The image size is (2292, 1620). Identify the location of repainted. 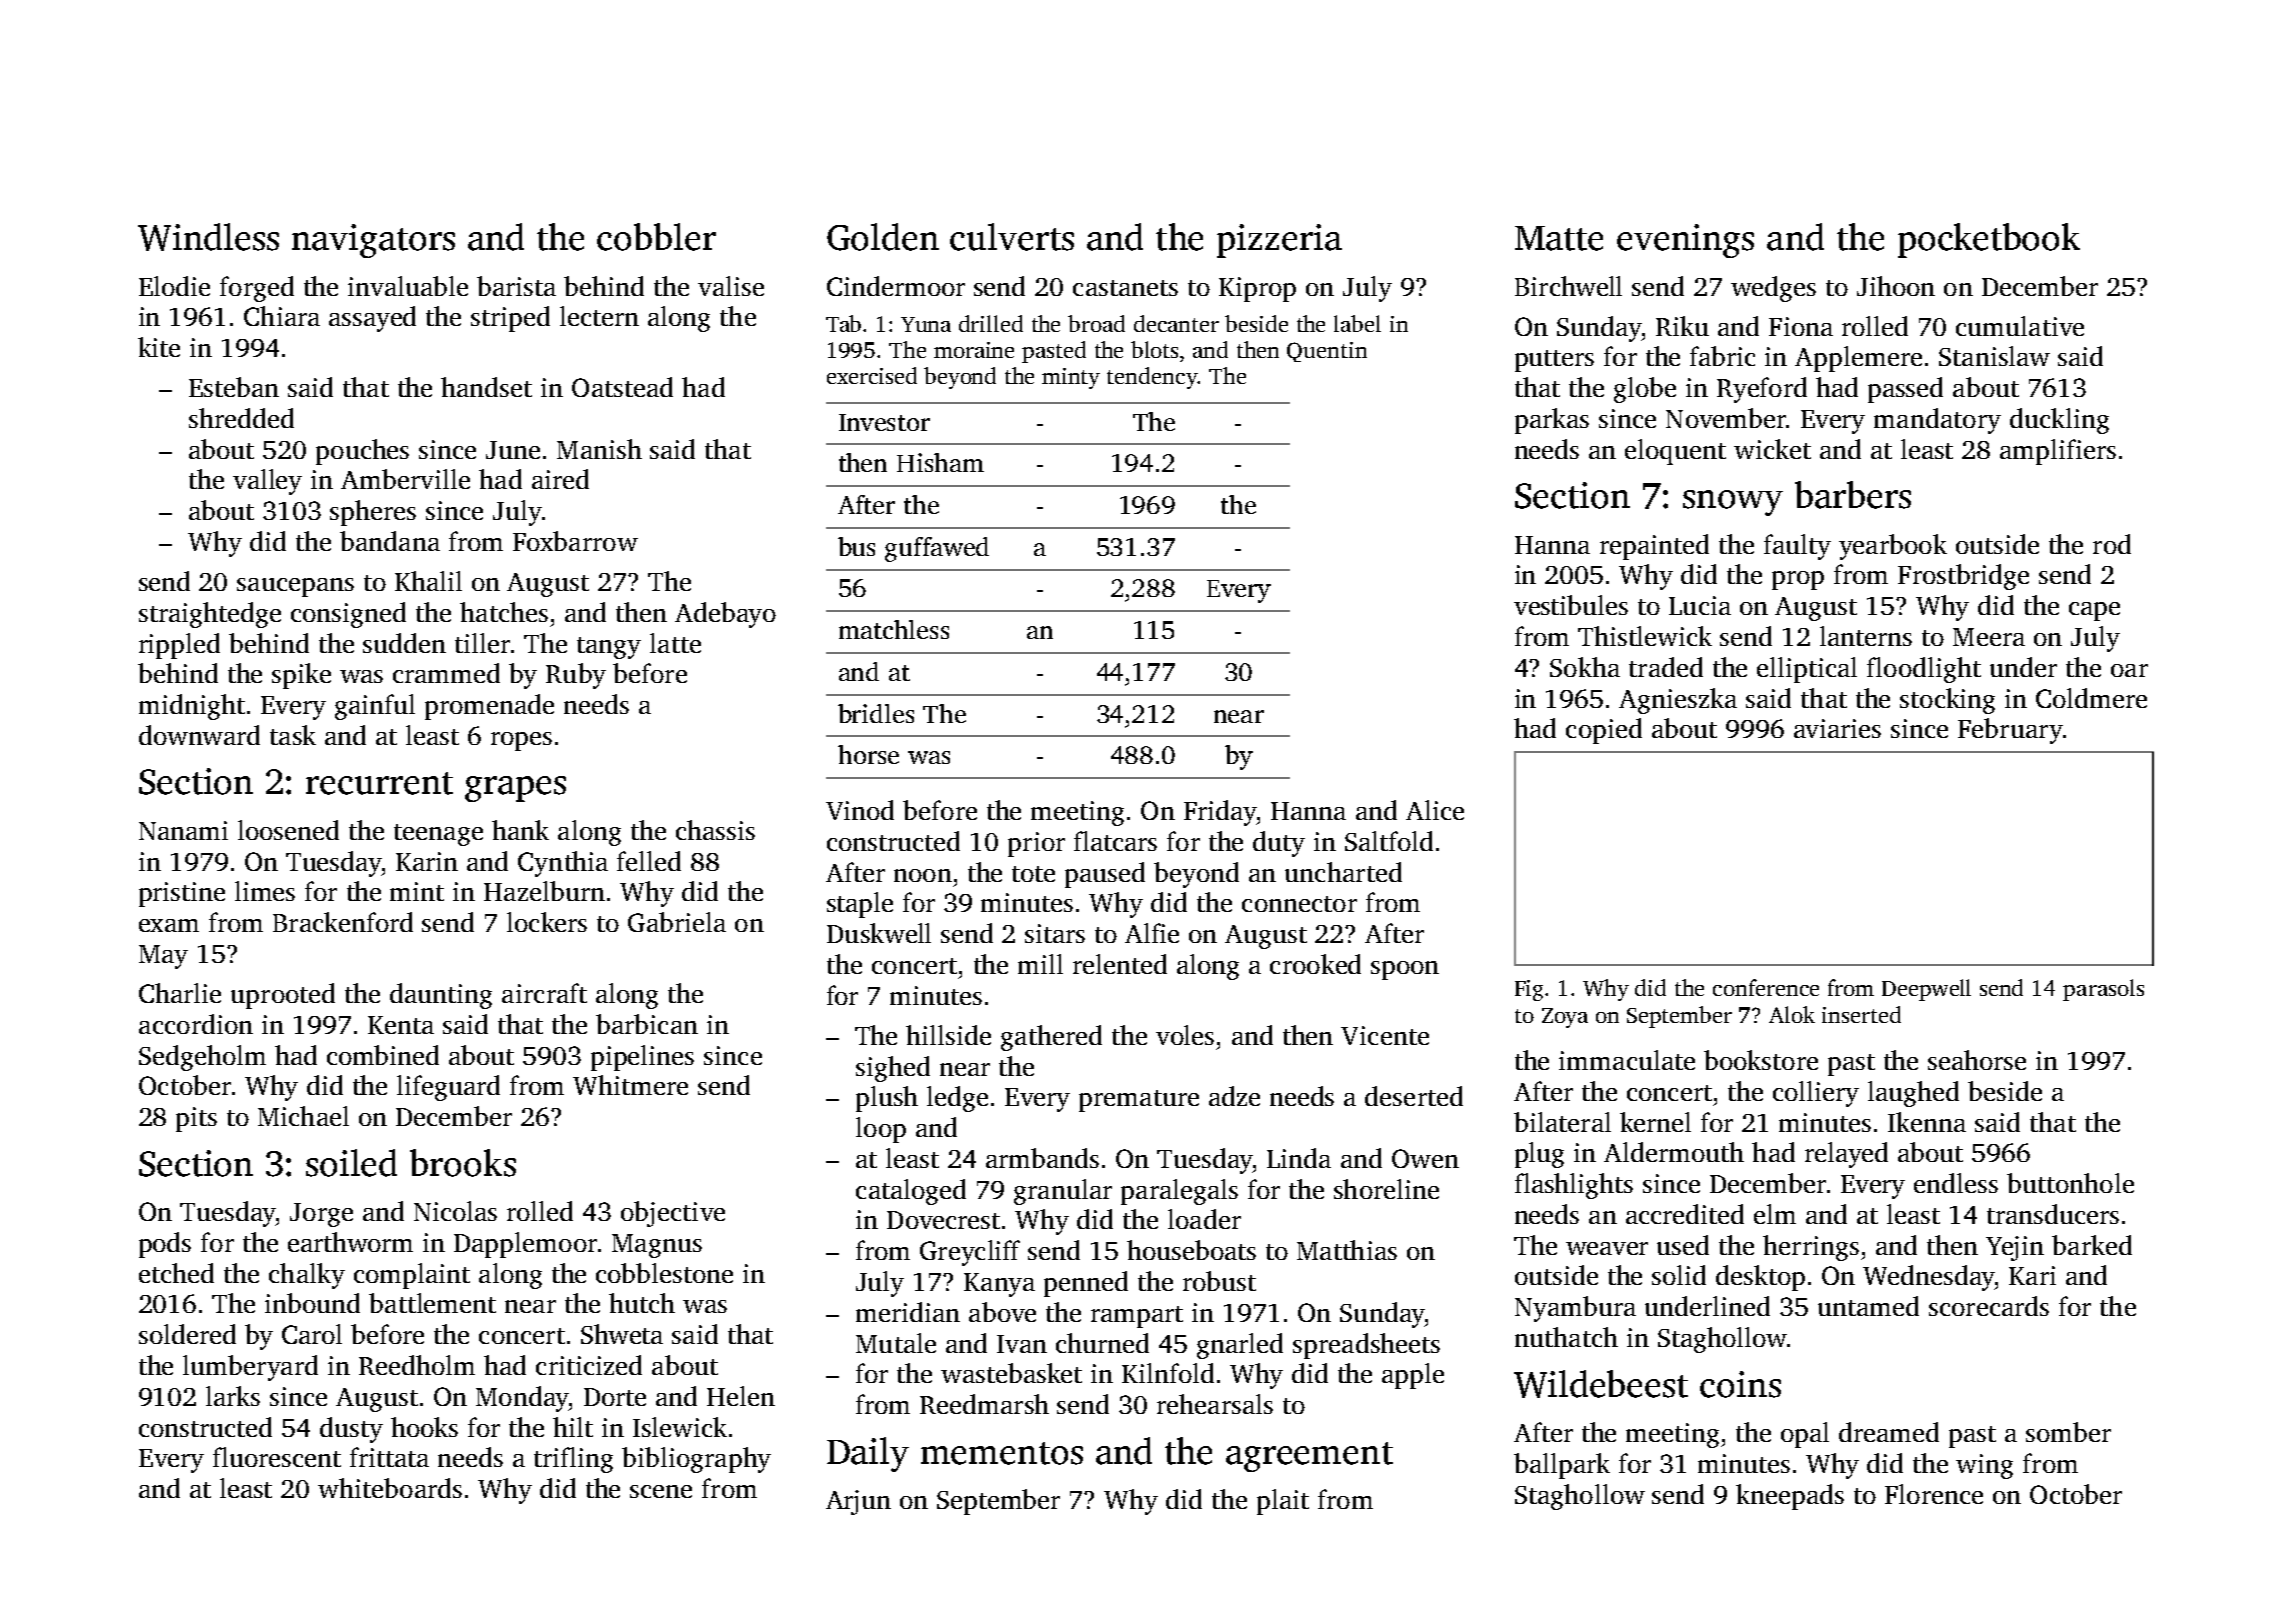
(1654, 547).
